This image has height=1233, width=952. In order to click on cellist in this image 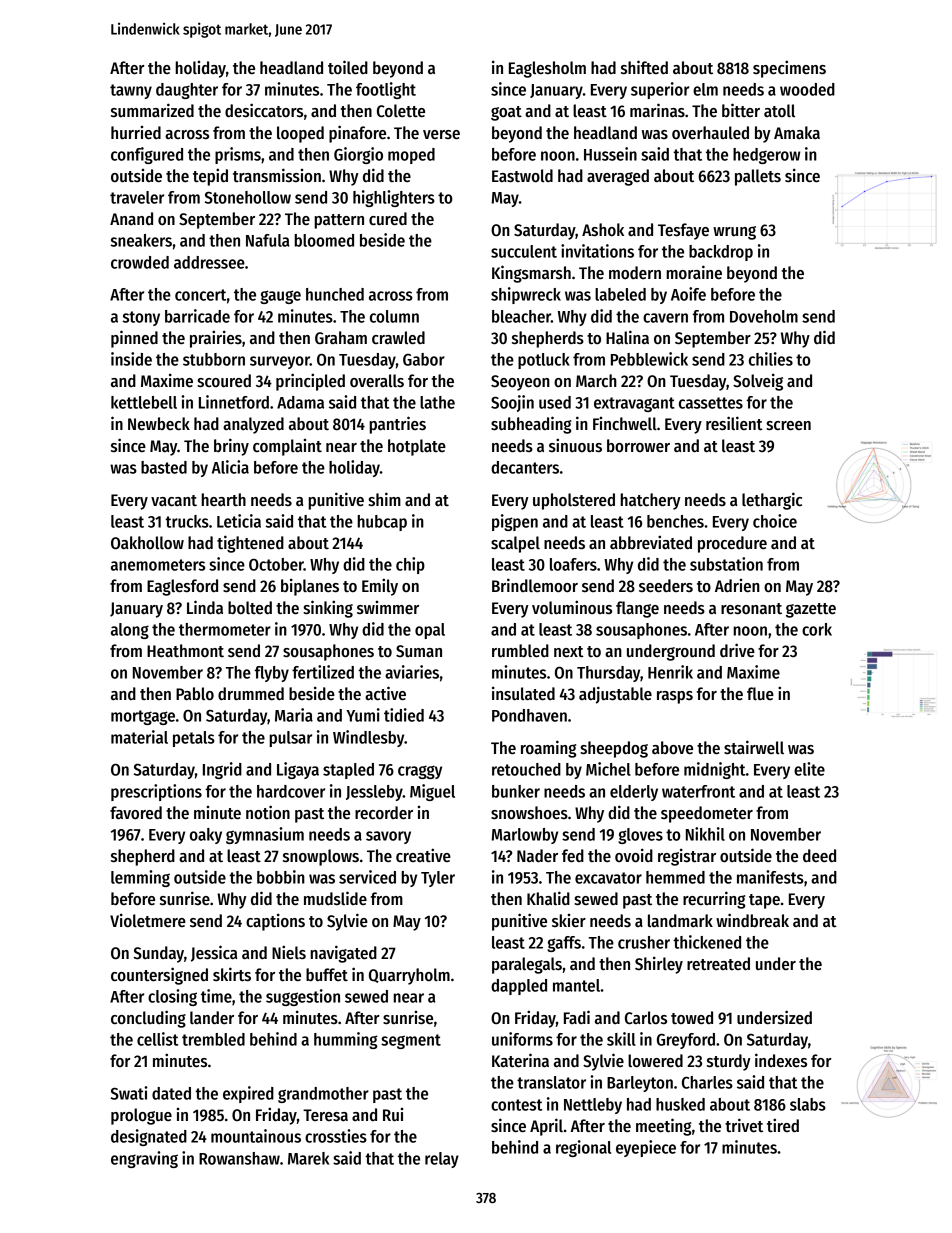, I will do `click(157, 1039)`.
